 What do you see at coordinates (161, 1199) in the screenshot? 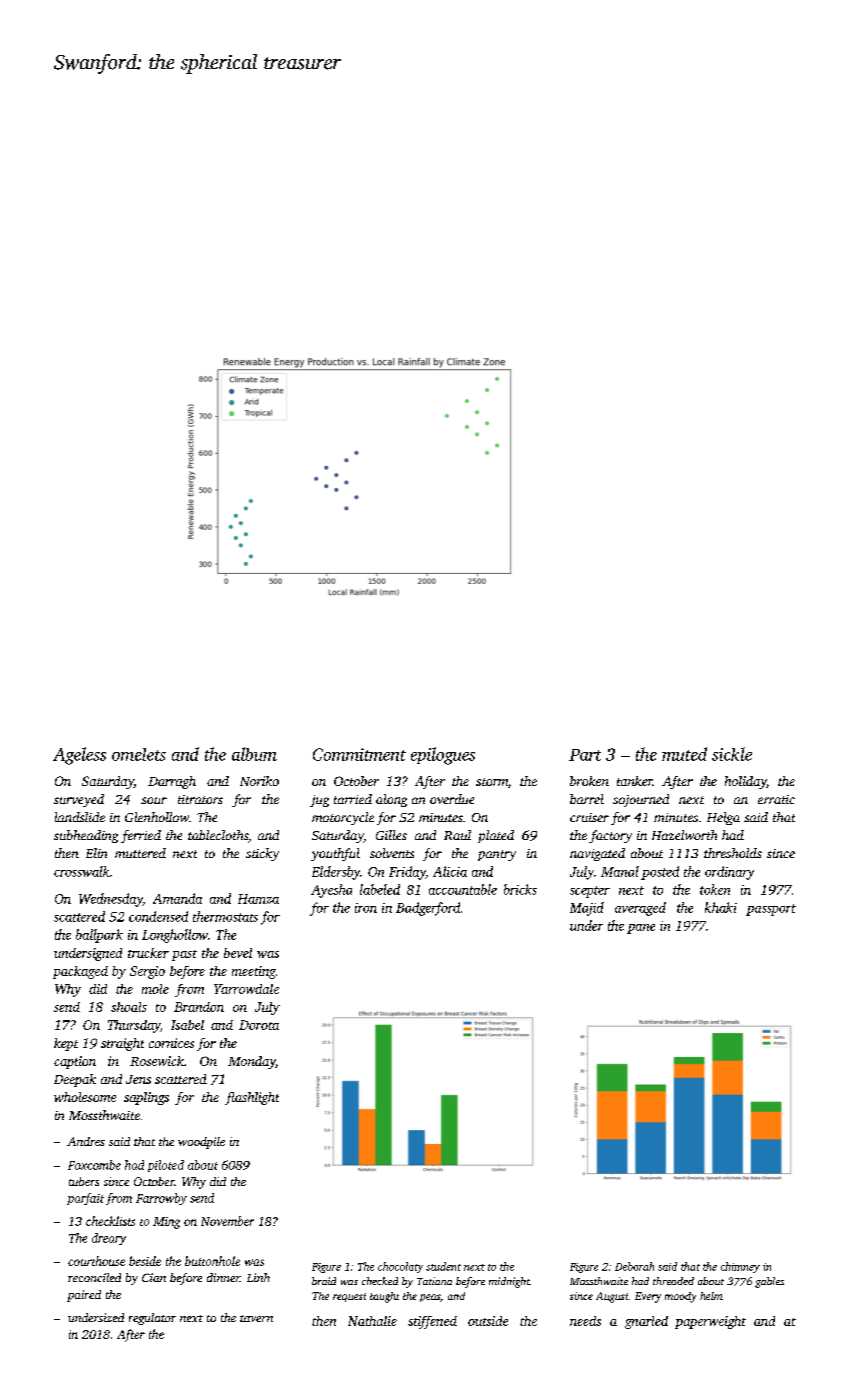
I see `Farrowby` at bounding box center [161, 1199].
